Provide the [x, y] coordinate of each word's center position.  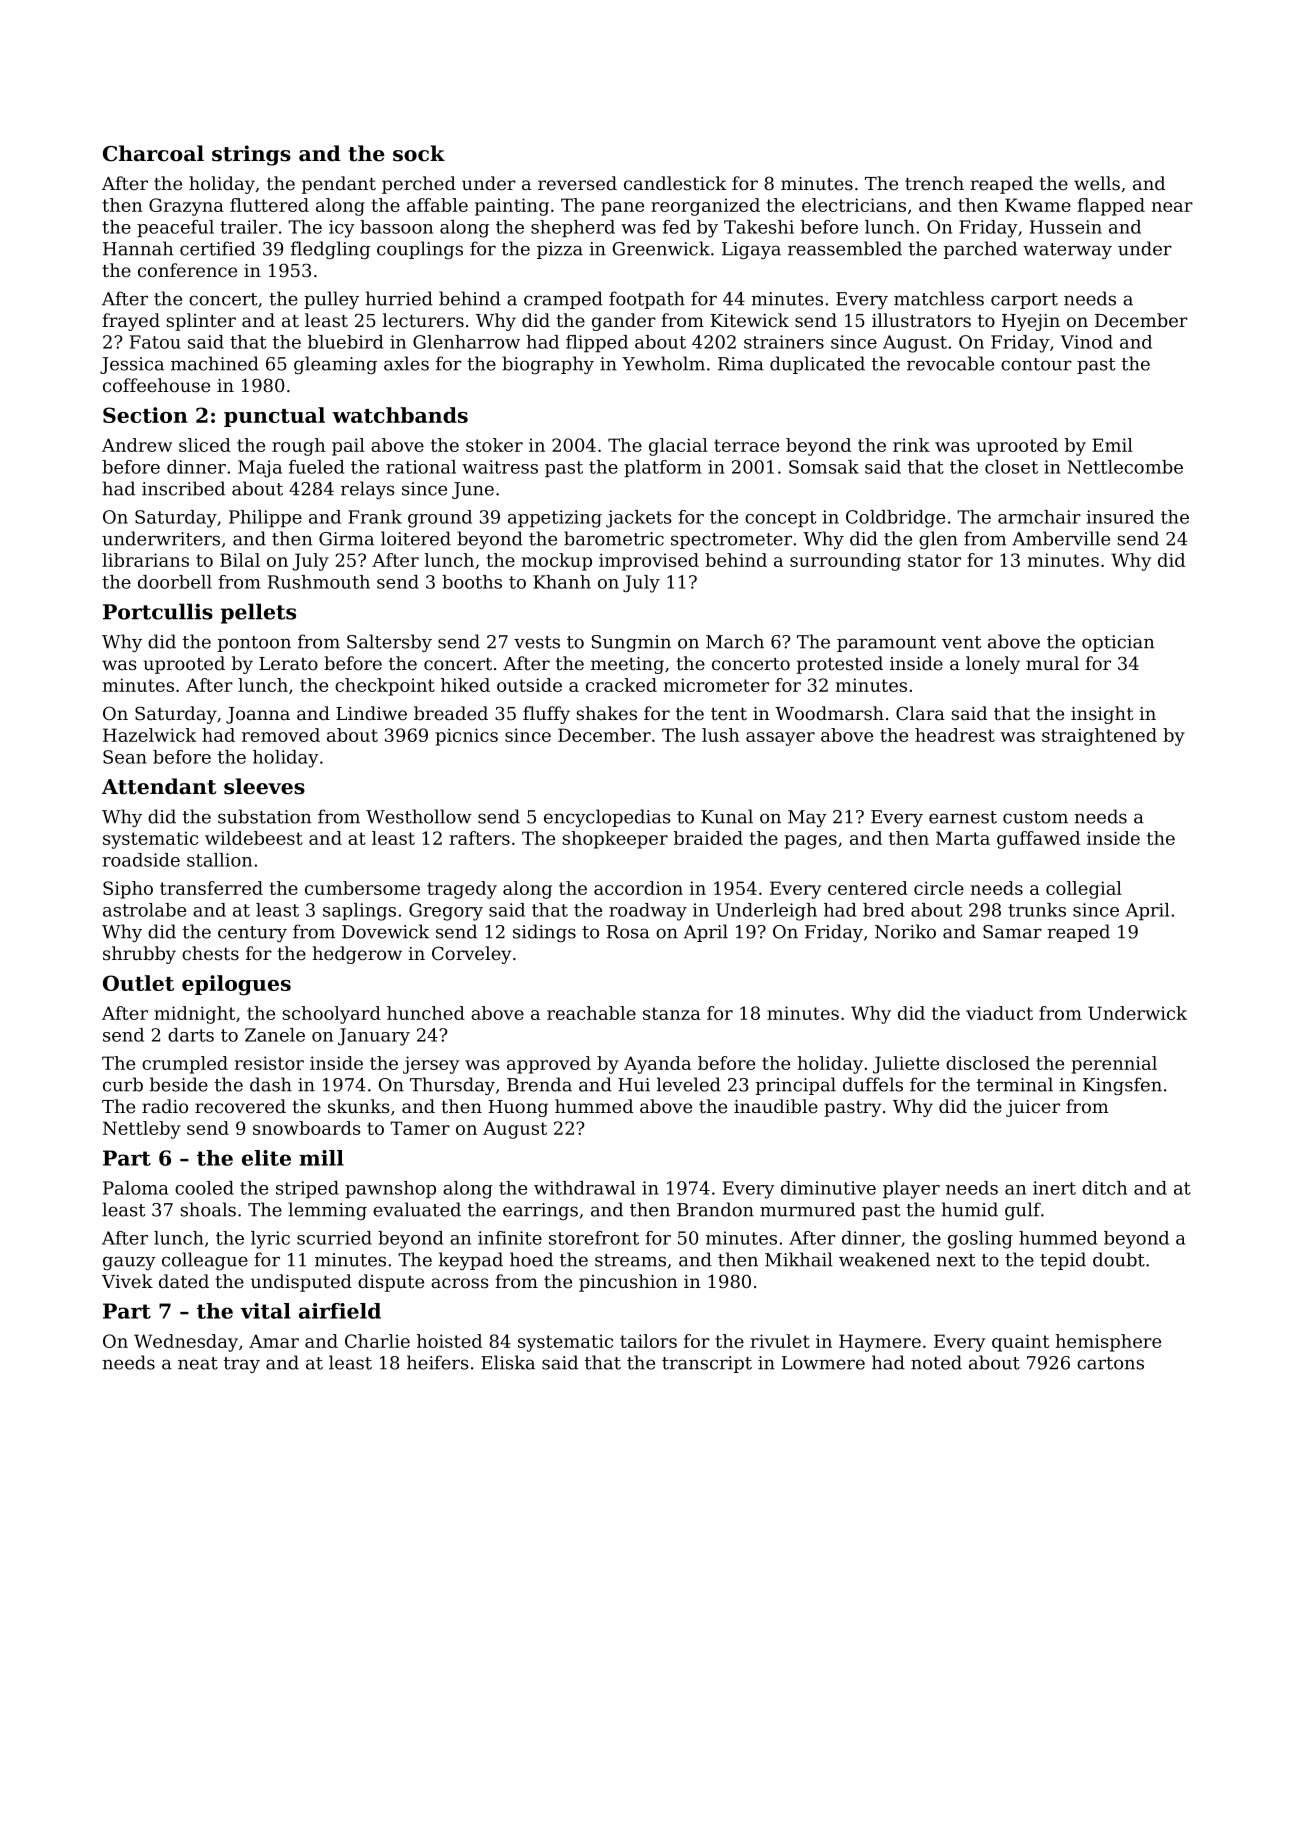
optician [1118, 643]
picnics [466, 737]
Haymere [880, 1343]
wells [1097, 183]
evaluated [417, 1209]
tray [242, 1365]
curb [123, 1084]
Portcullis [158, 611]
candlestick [675, 183]
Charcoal [153, 153]
